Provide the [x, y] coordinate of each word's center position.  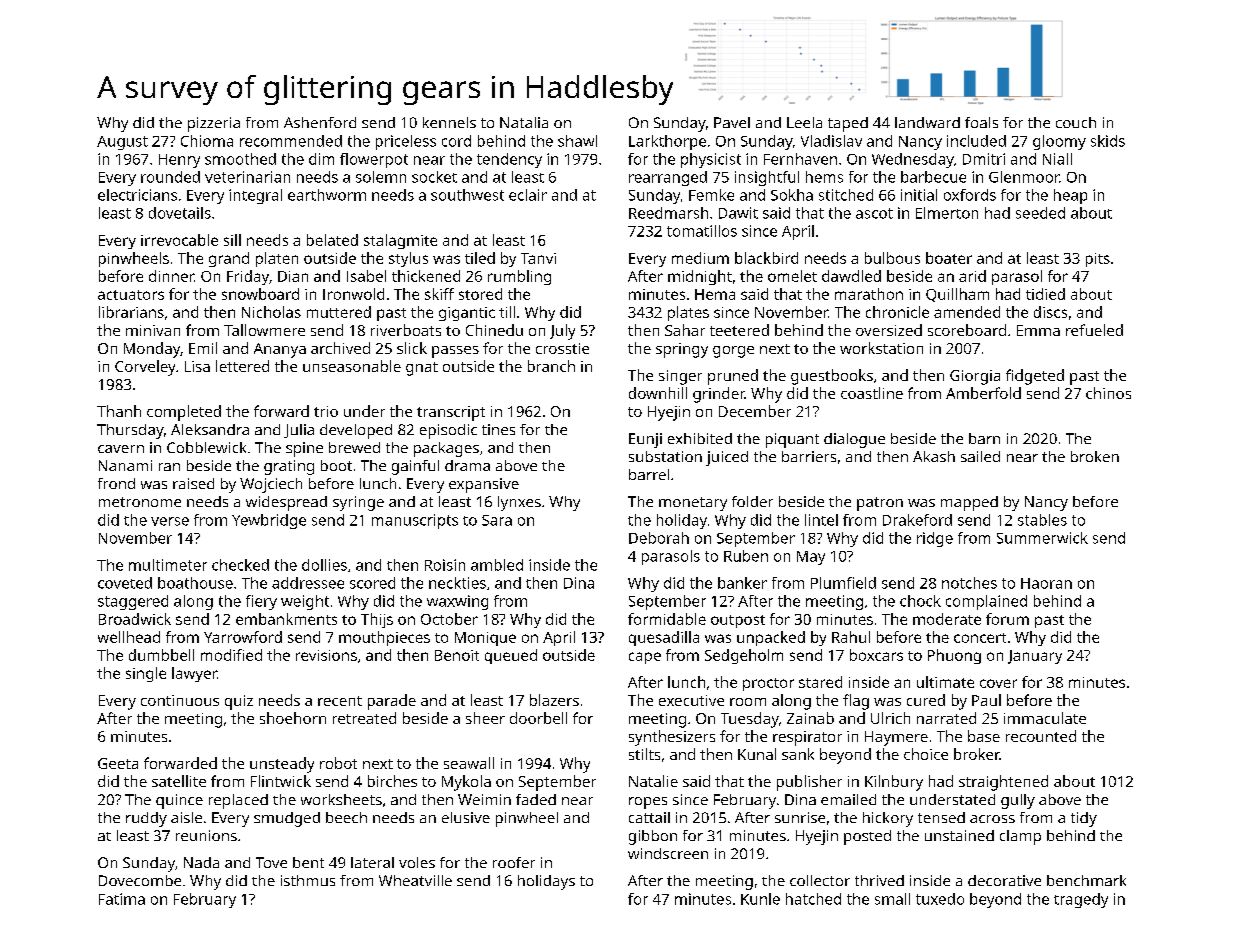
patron [880, 504]
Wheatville [415, 880]
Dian [293, 276]
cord [456, 141]
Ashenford [320, 122]
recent [340, 701]
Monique [485, 639]
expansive [484, 485]
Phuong [954, 656]
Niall [1057, 159]
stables [1042, 520]
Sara [497, 520]
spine [304, 449]
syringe [358, 503]
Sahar [685, 330]
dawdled [851, 276]
